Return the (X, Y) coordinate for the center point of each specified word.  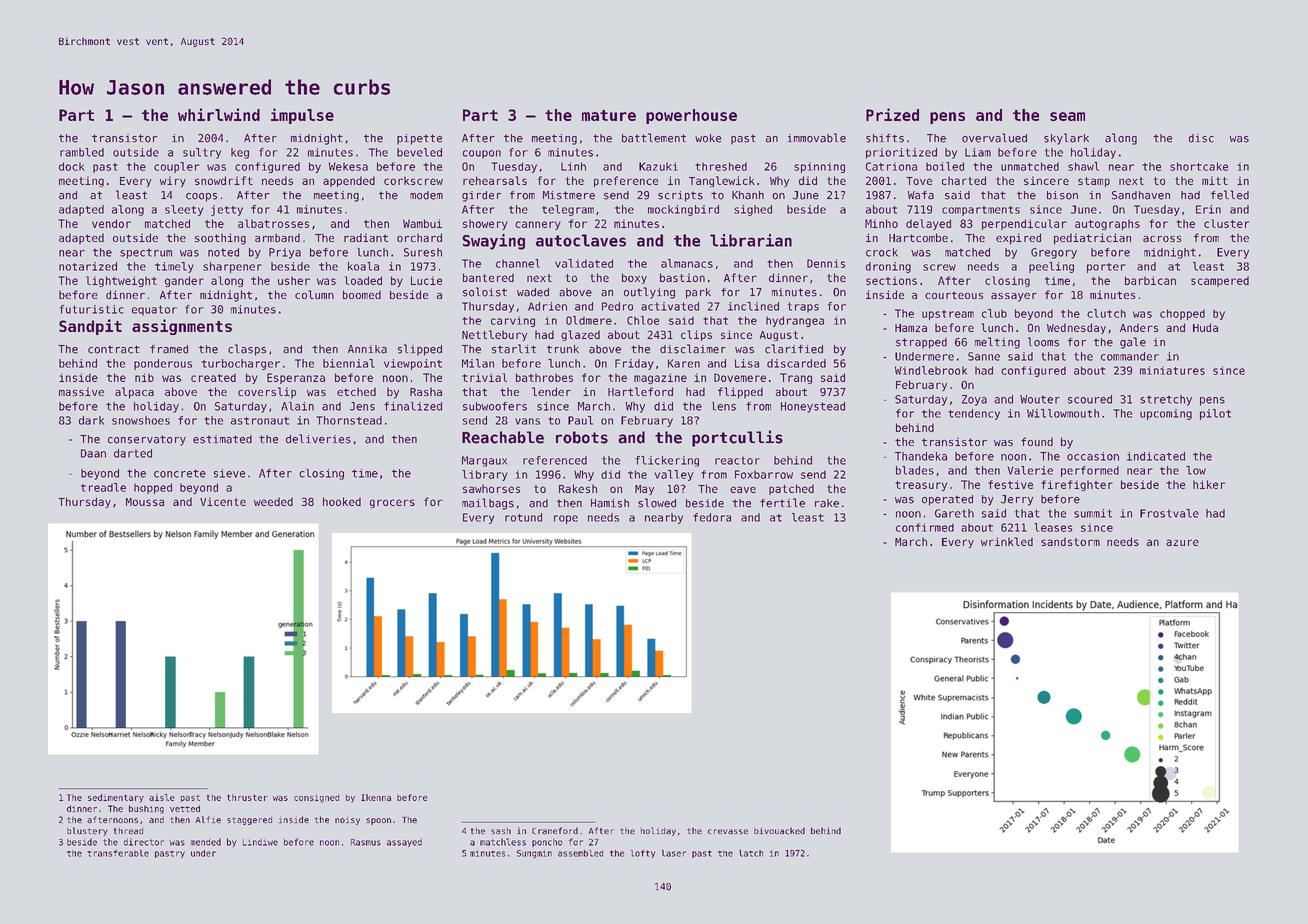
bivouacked (779, 831)
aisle (162, 797)
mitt (1215, 180)
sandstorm (1070, 541)
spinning (819, 167)
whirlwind (219, 114)
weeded (273, 501)
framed (169, 349)
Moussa (145, 502)
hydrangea (795, 321)
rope (566, 519)
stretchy (1166, 400)
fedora (712, 517)
